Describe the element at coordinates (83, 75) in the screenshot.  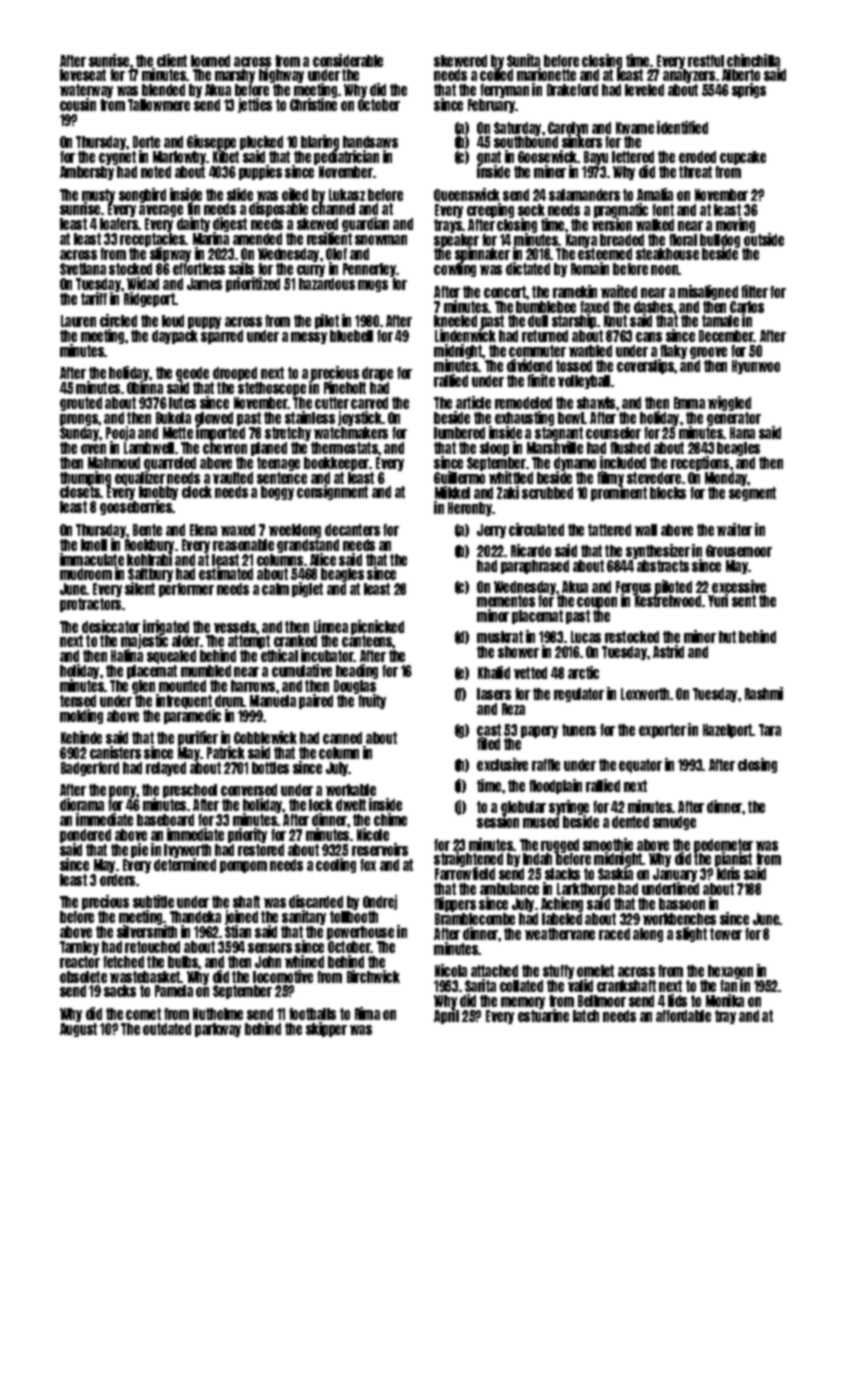
I see `loveseat` at that location.
